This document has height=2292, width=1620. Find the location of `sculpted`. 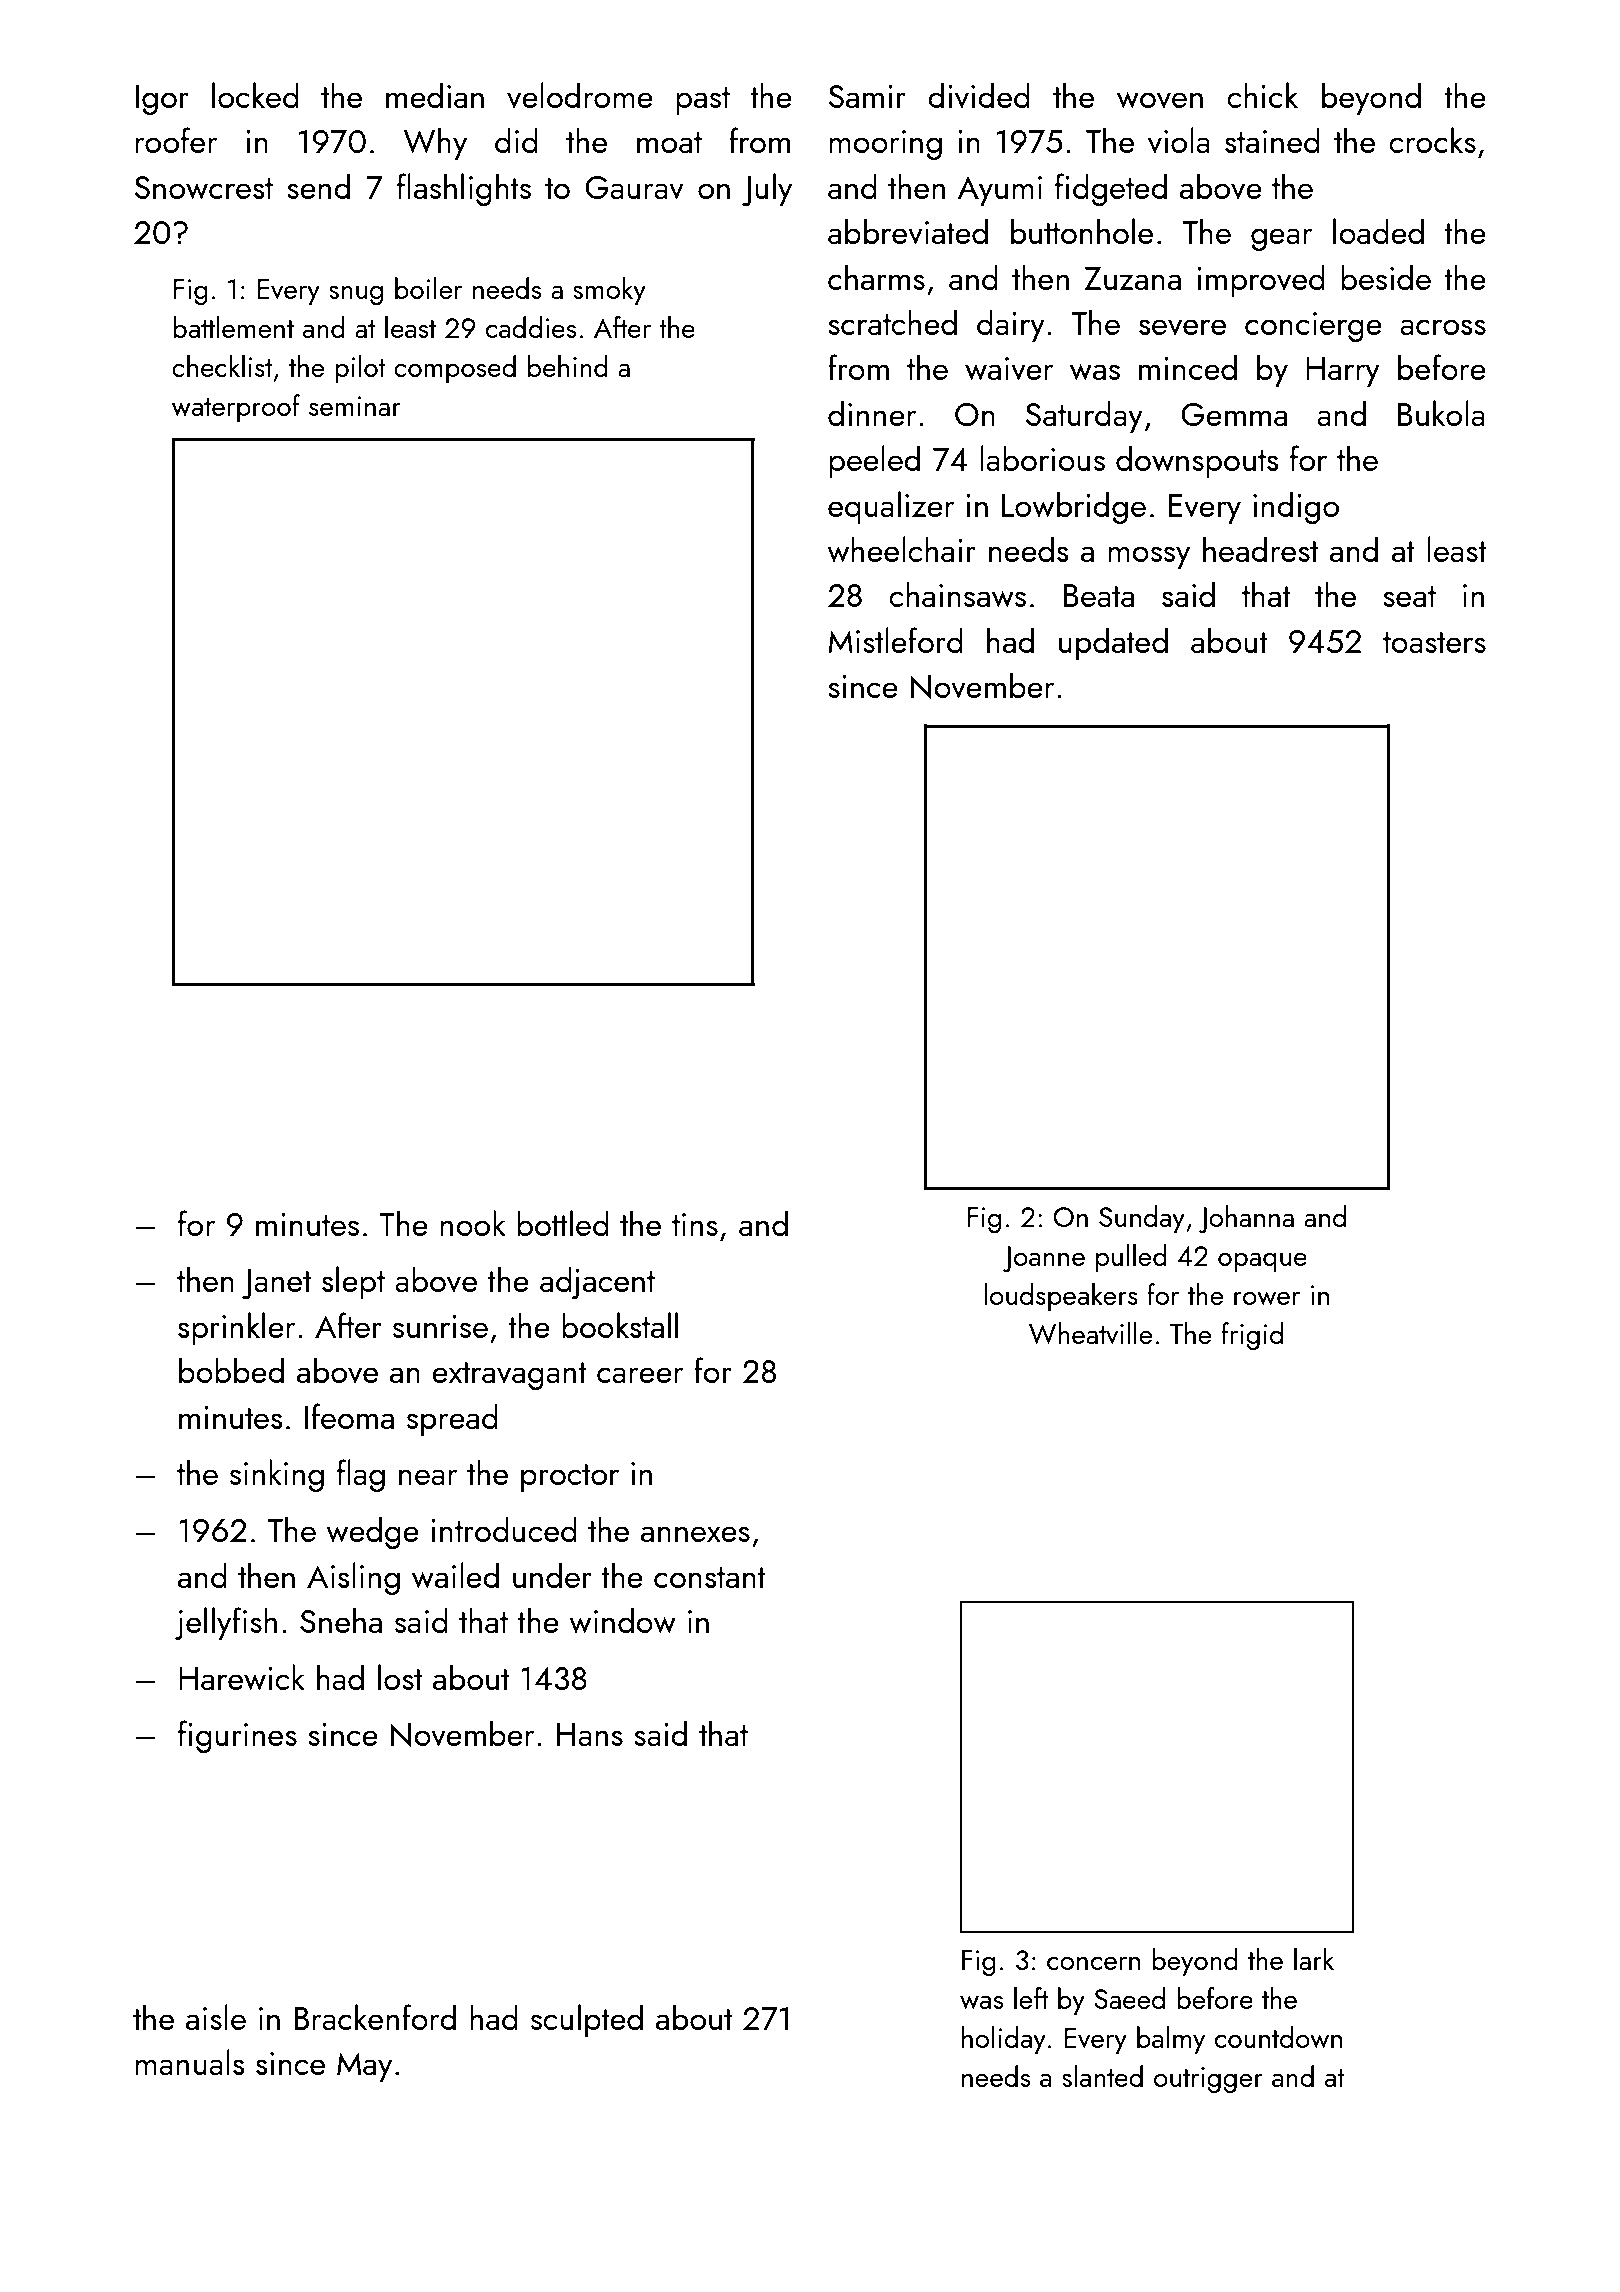

sculpted is located at coordinates (587, 2020).
